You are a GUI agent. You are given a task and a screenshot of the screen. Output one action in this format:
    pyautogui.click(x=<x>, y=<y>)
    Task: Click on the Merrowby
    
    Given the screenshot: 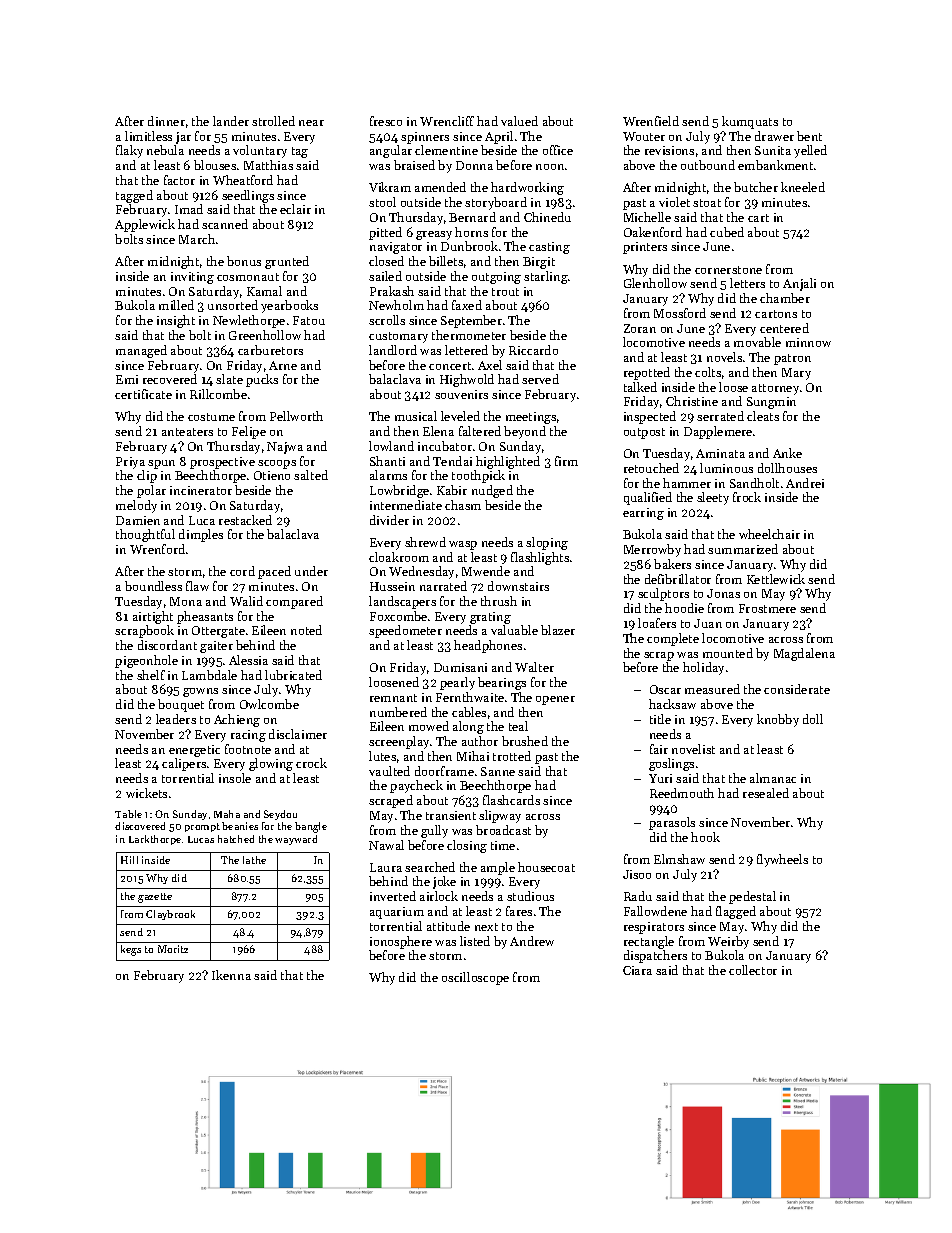 What is the action you would take?
    pyautogui.click(x=652, y=550)
